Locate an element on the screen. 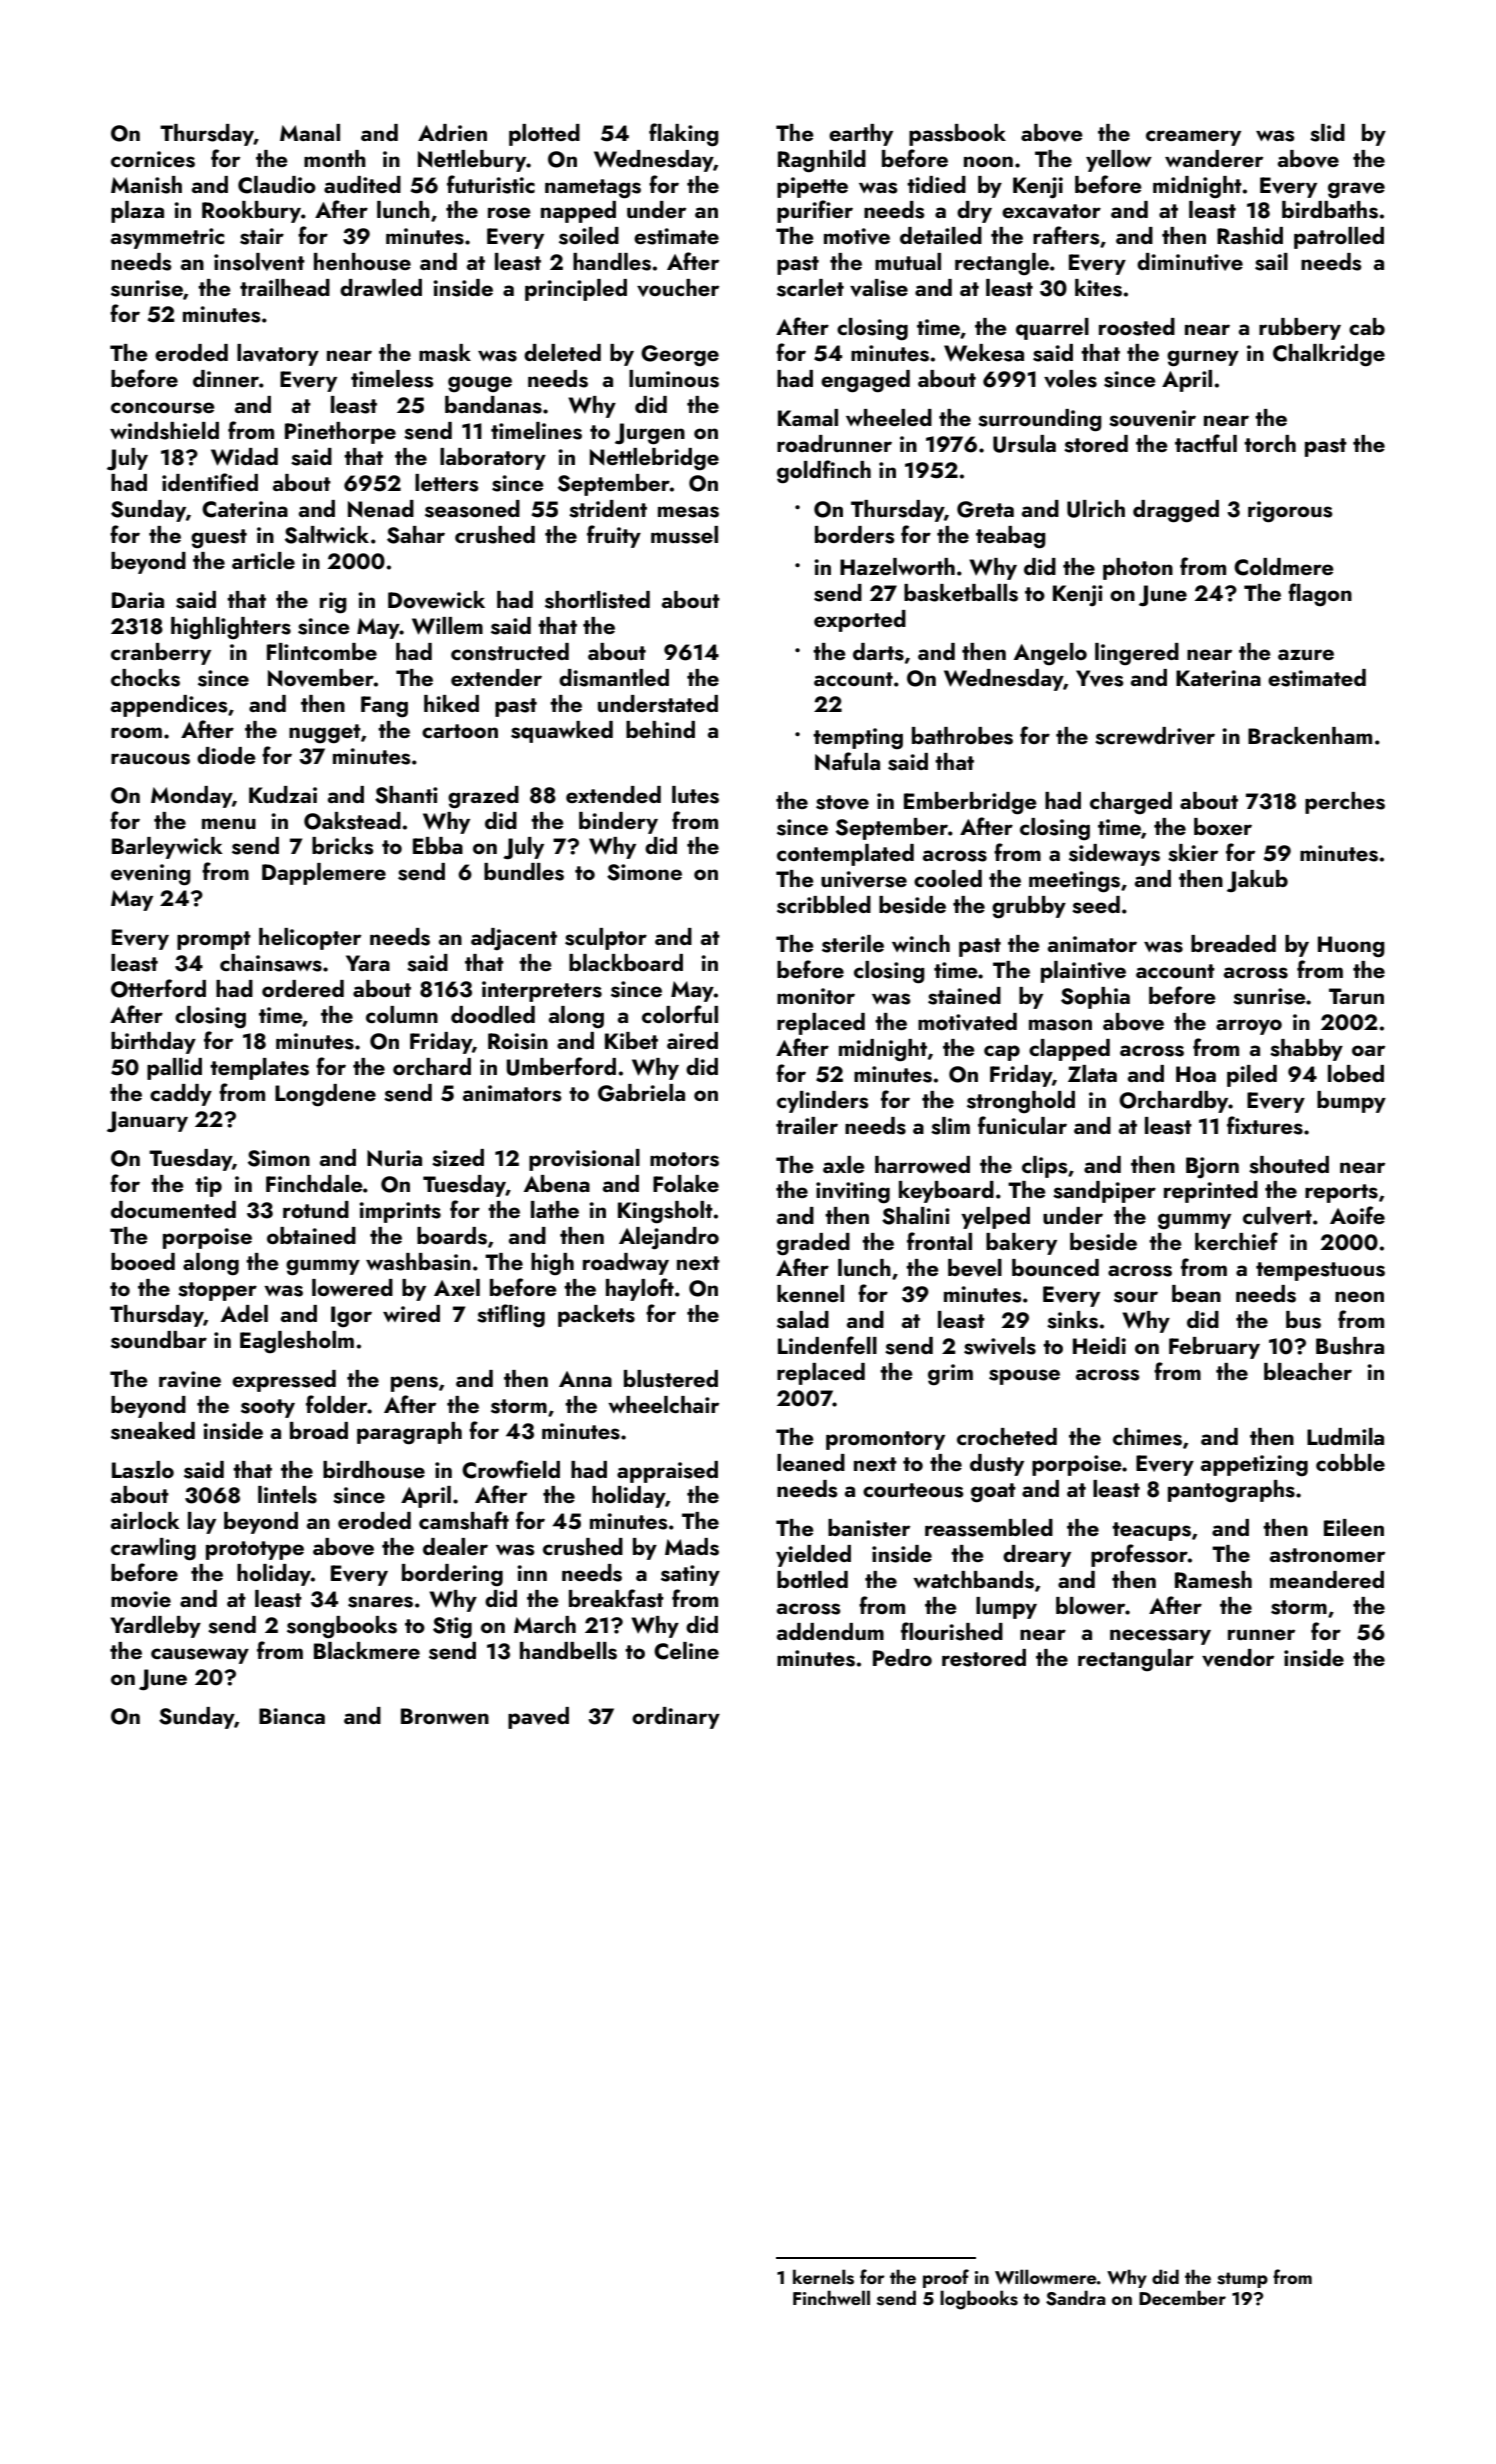 Image resolution: width=1496 pixels, height=2464 pixels. graded is located at coordinates (813, 1244).
